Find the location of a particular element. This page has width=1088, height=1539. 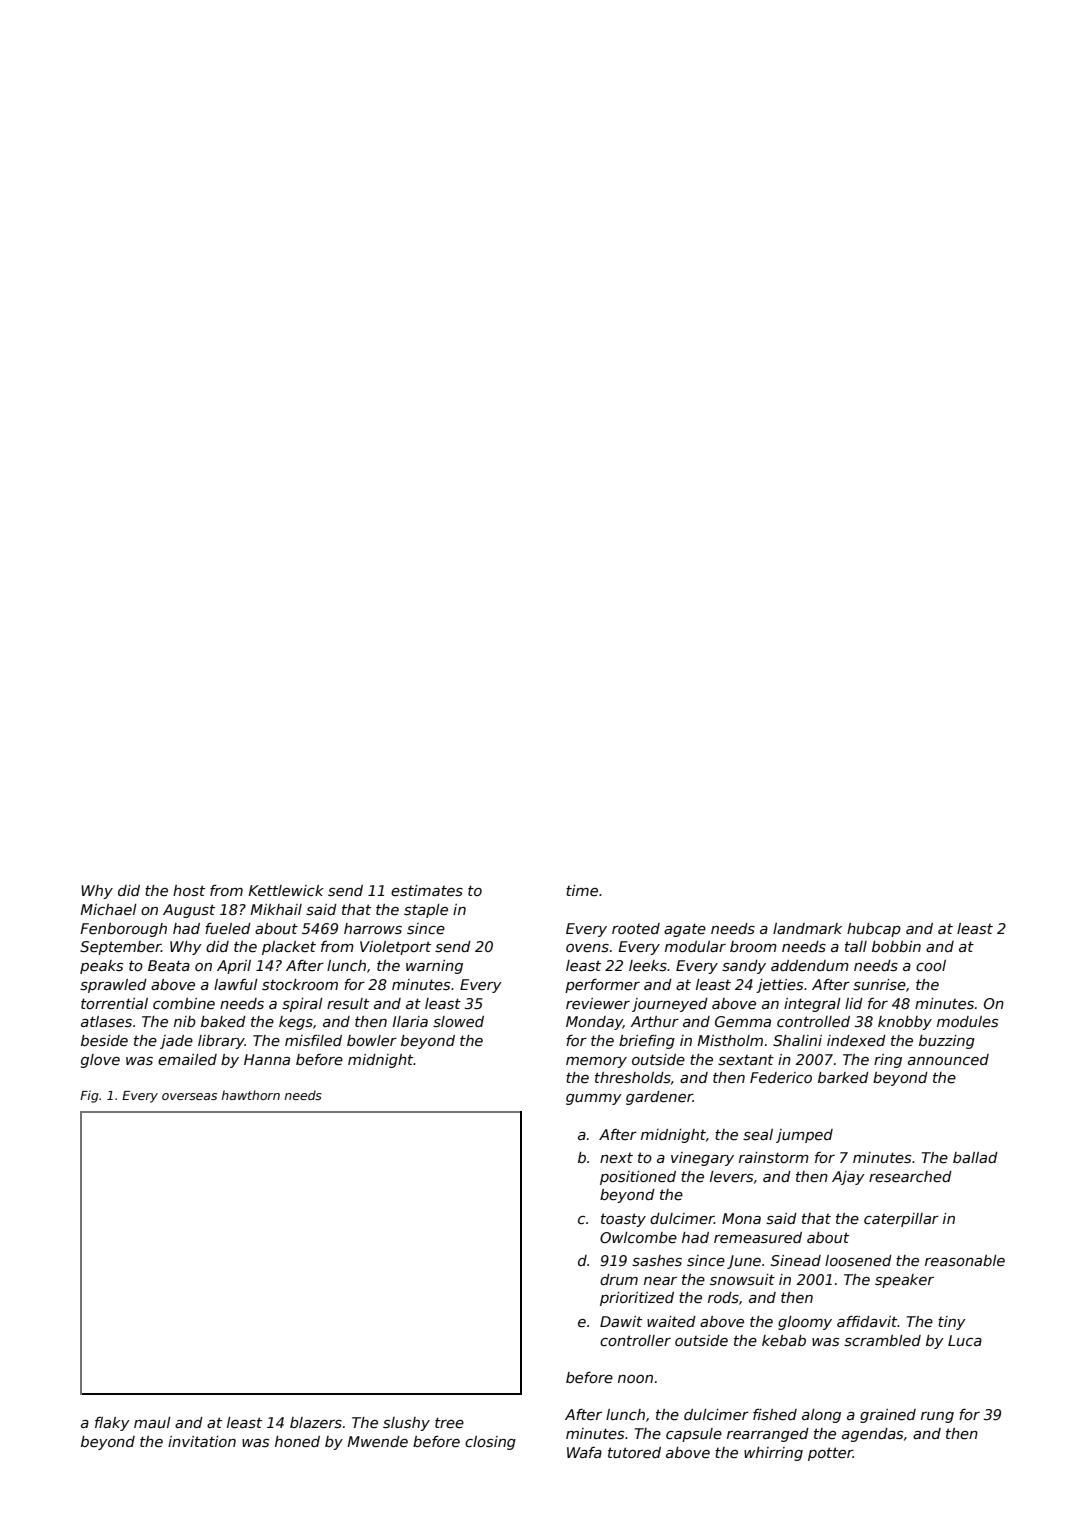

ballad is located at coordinates (975, 1157).
